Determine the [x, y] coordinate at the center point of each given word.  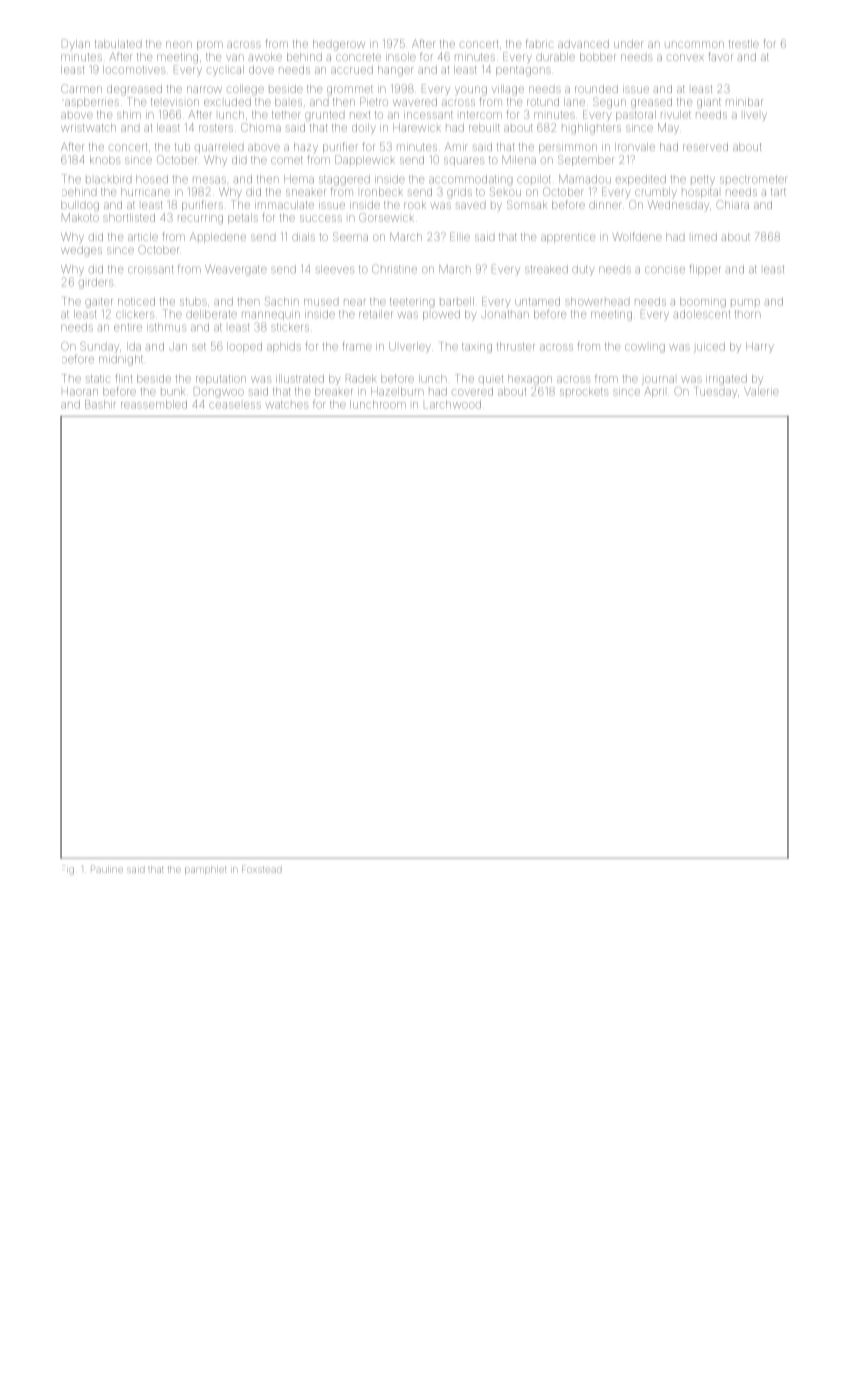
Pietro [374, 101]
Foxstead [261, 869]
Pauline [107, 869]
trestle [744, 44]
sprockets [584, 391]
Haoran [80, 391]
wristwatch [88, 128]
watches [287, 405]
